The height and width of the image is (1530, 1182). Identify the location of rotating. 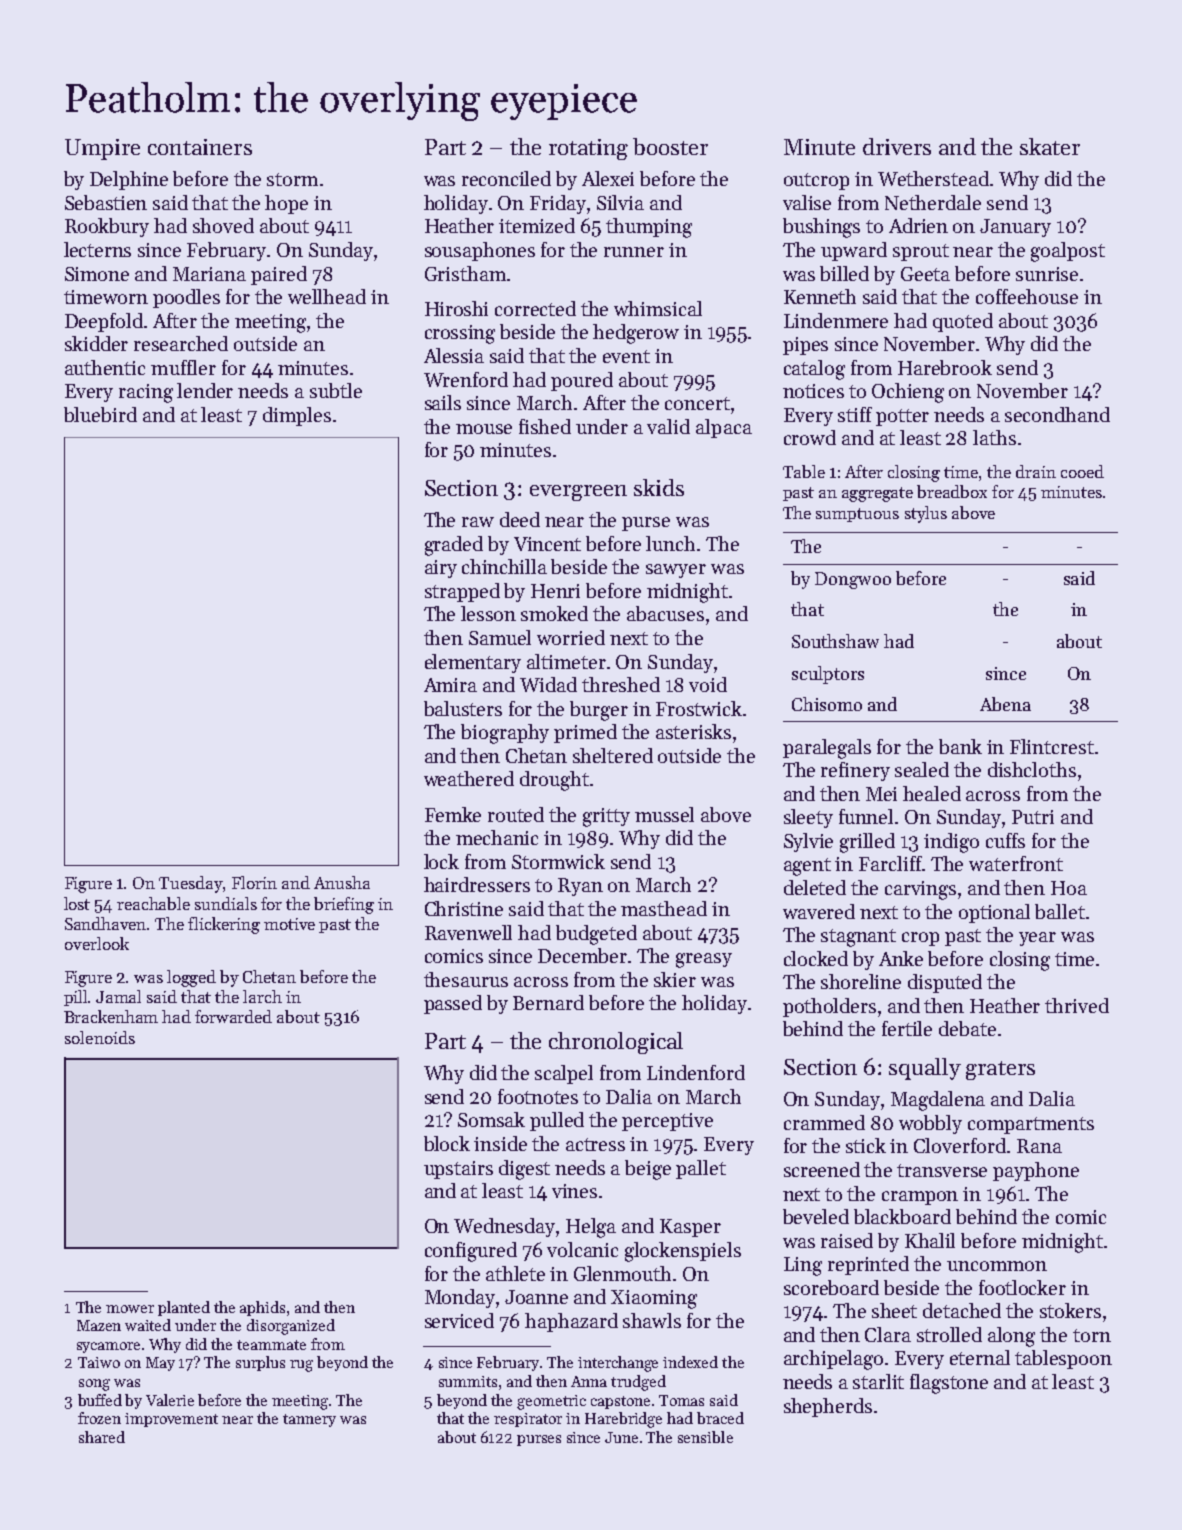
(588, 149).
